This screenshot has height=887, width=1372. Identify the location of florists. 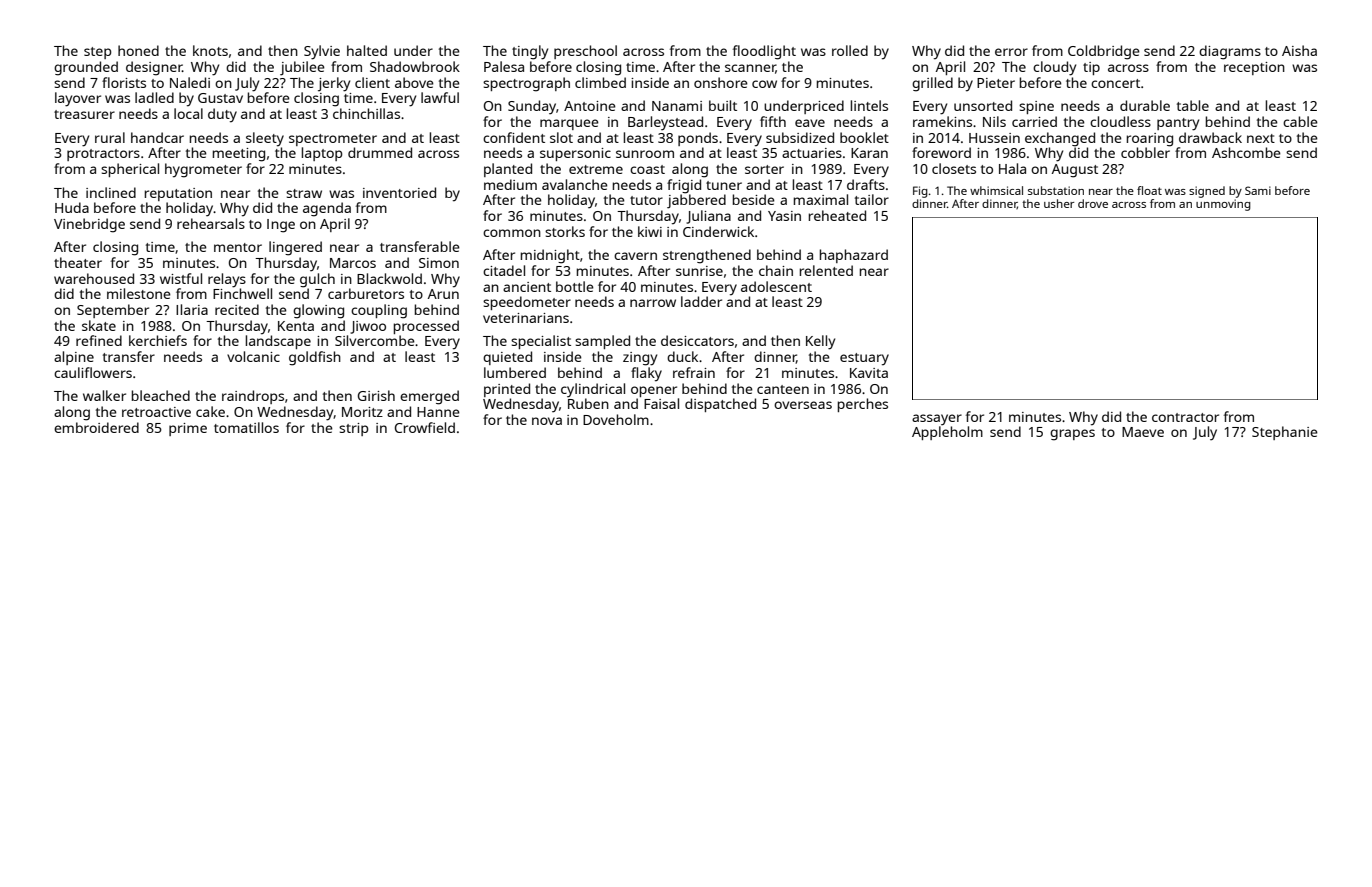
(124, 82).
